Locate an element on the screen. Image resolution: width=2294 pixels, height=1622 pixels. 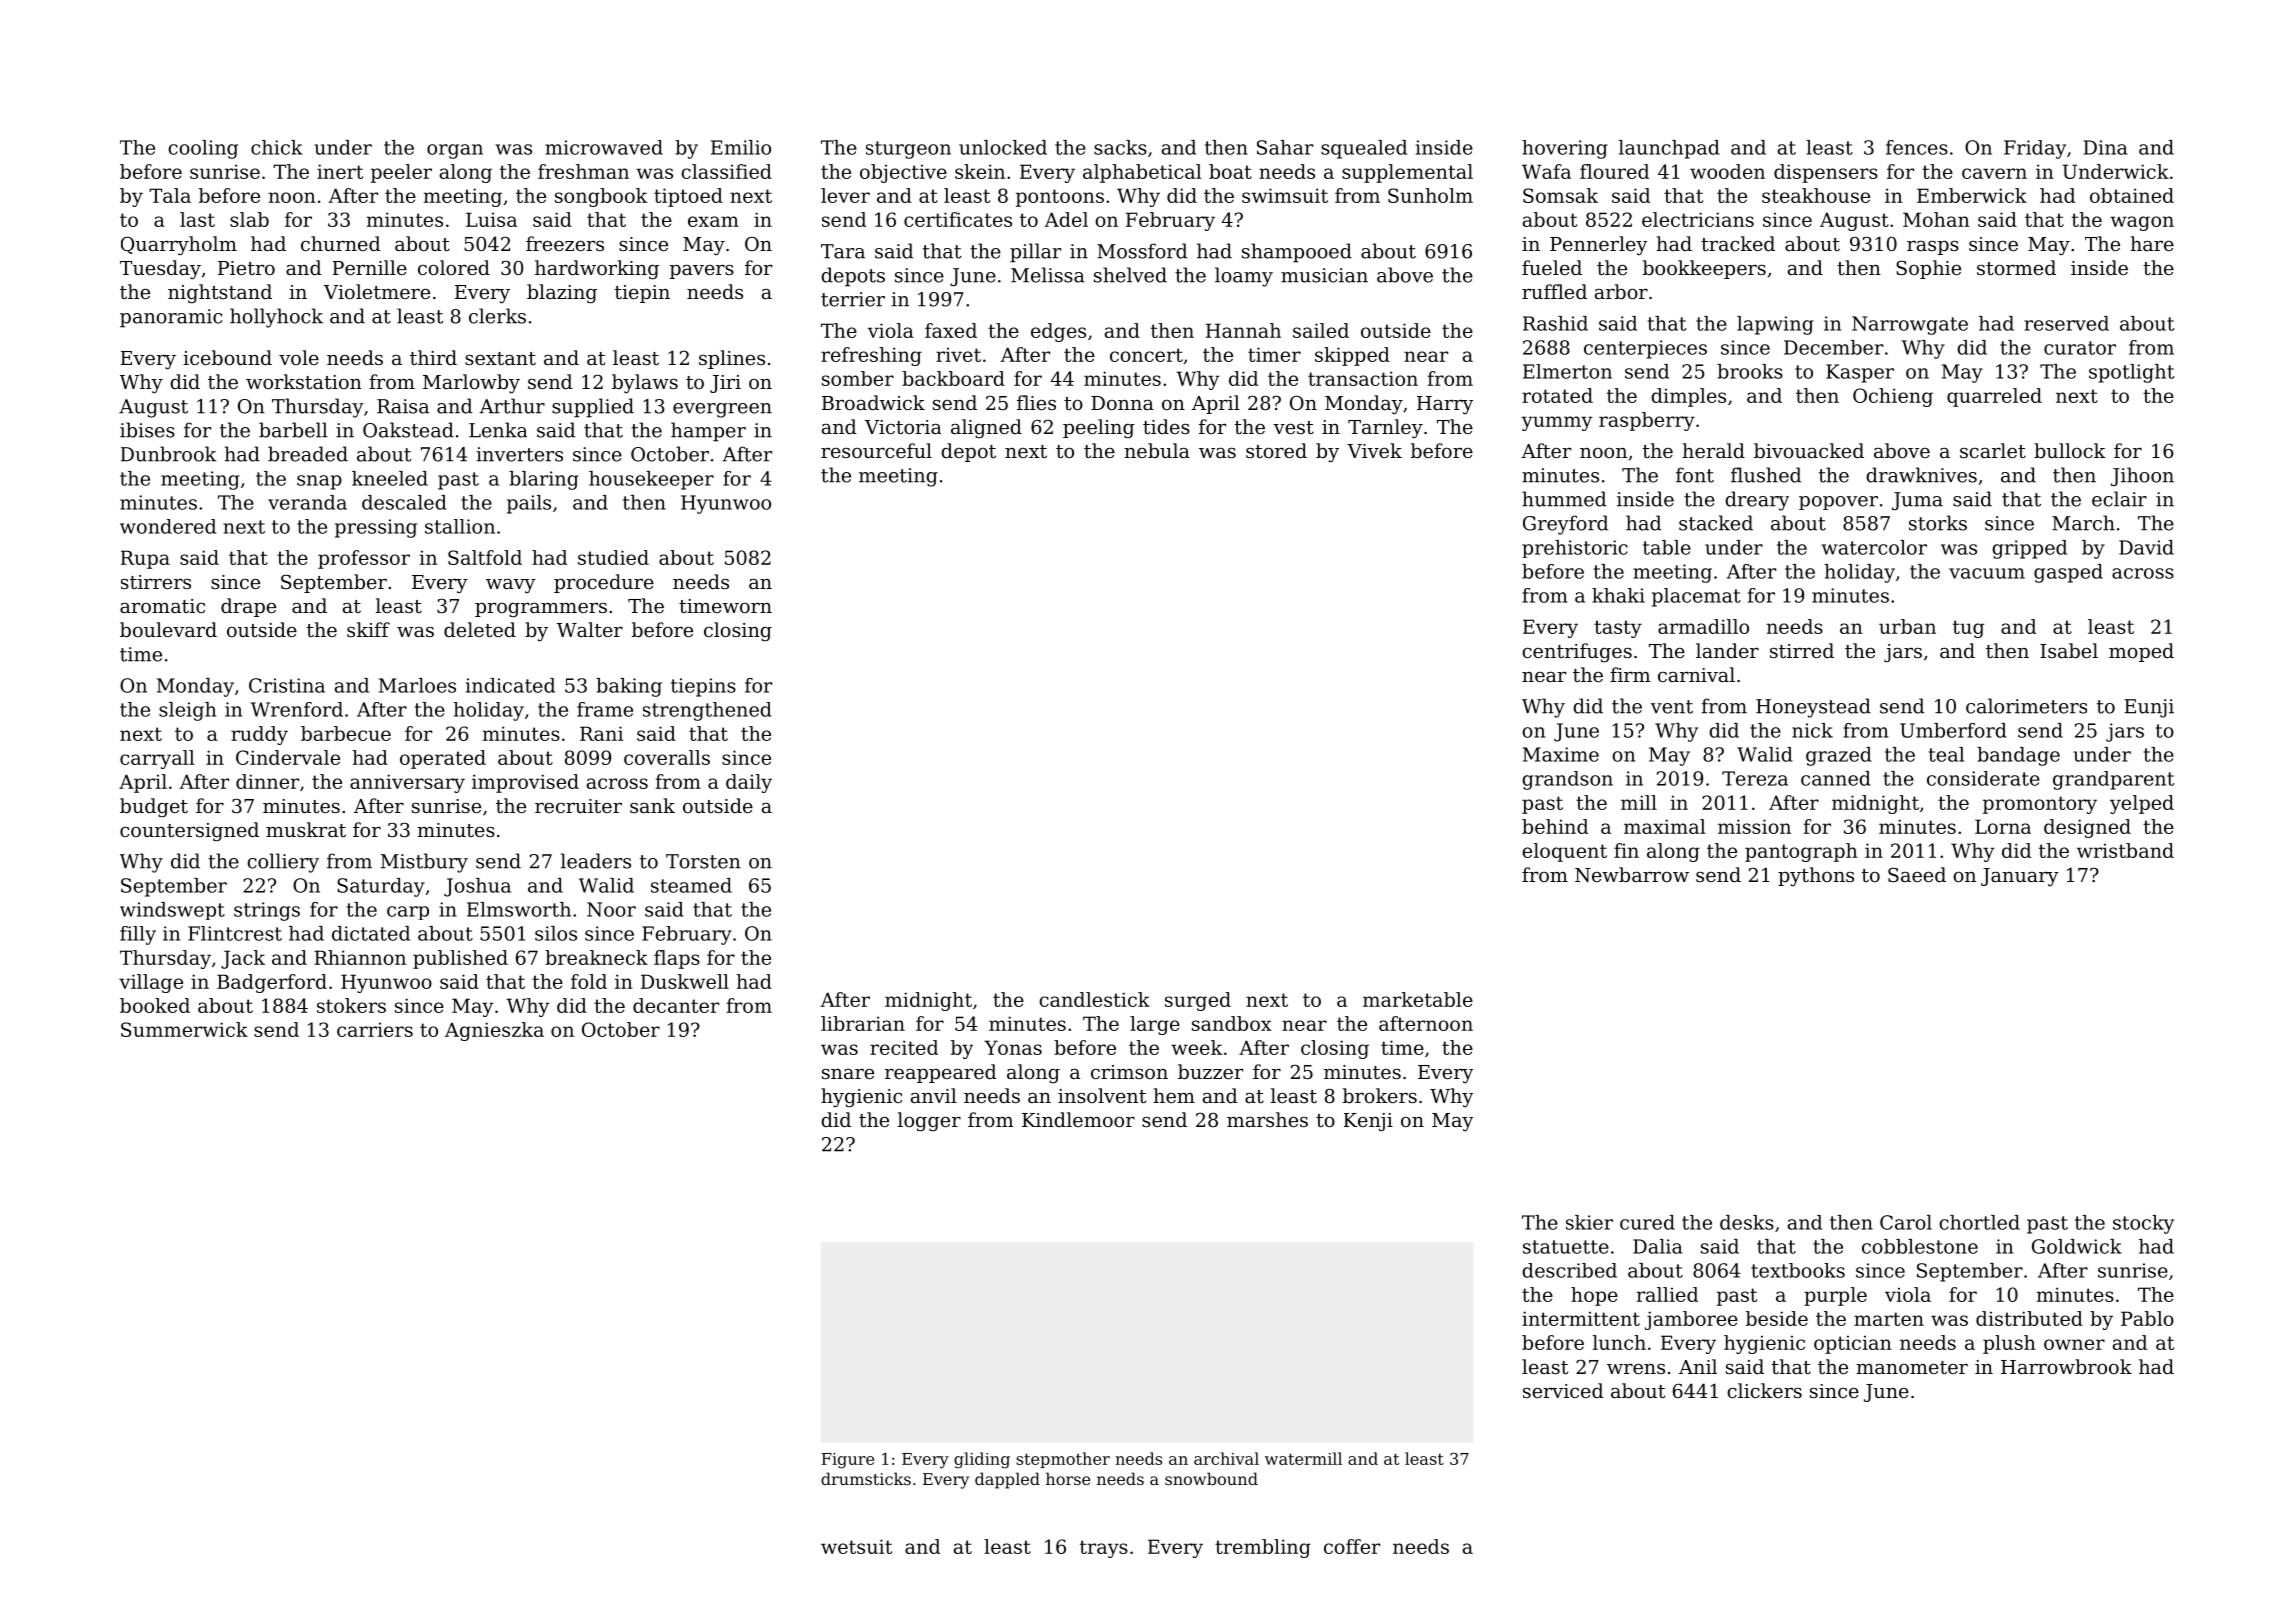
pythons is located at coordinates (1816, 877).
